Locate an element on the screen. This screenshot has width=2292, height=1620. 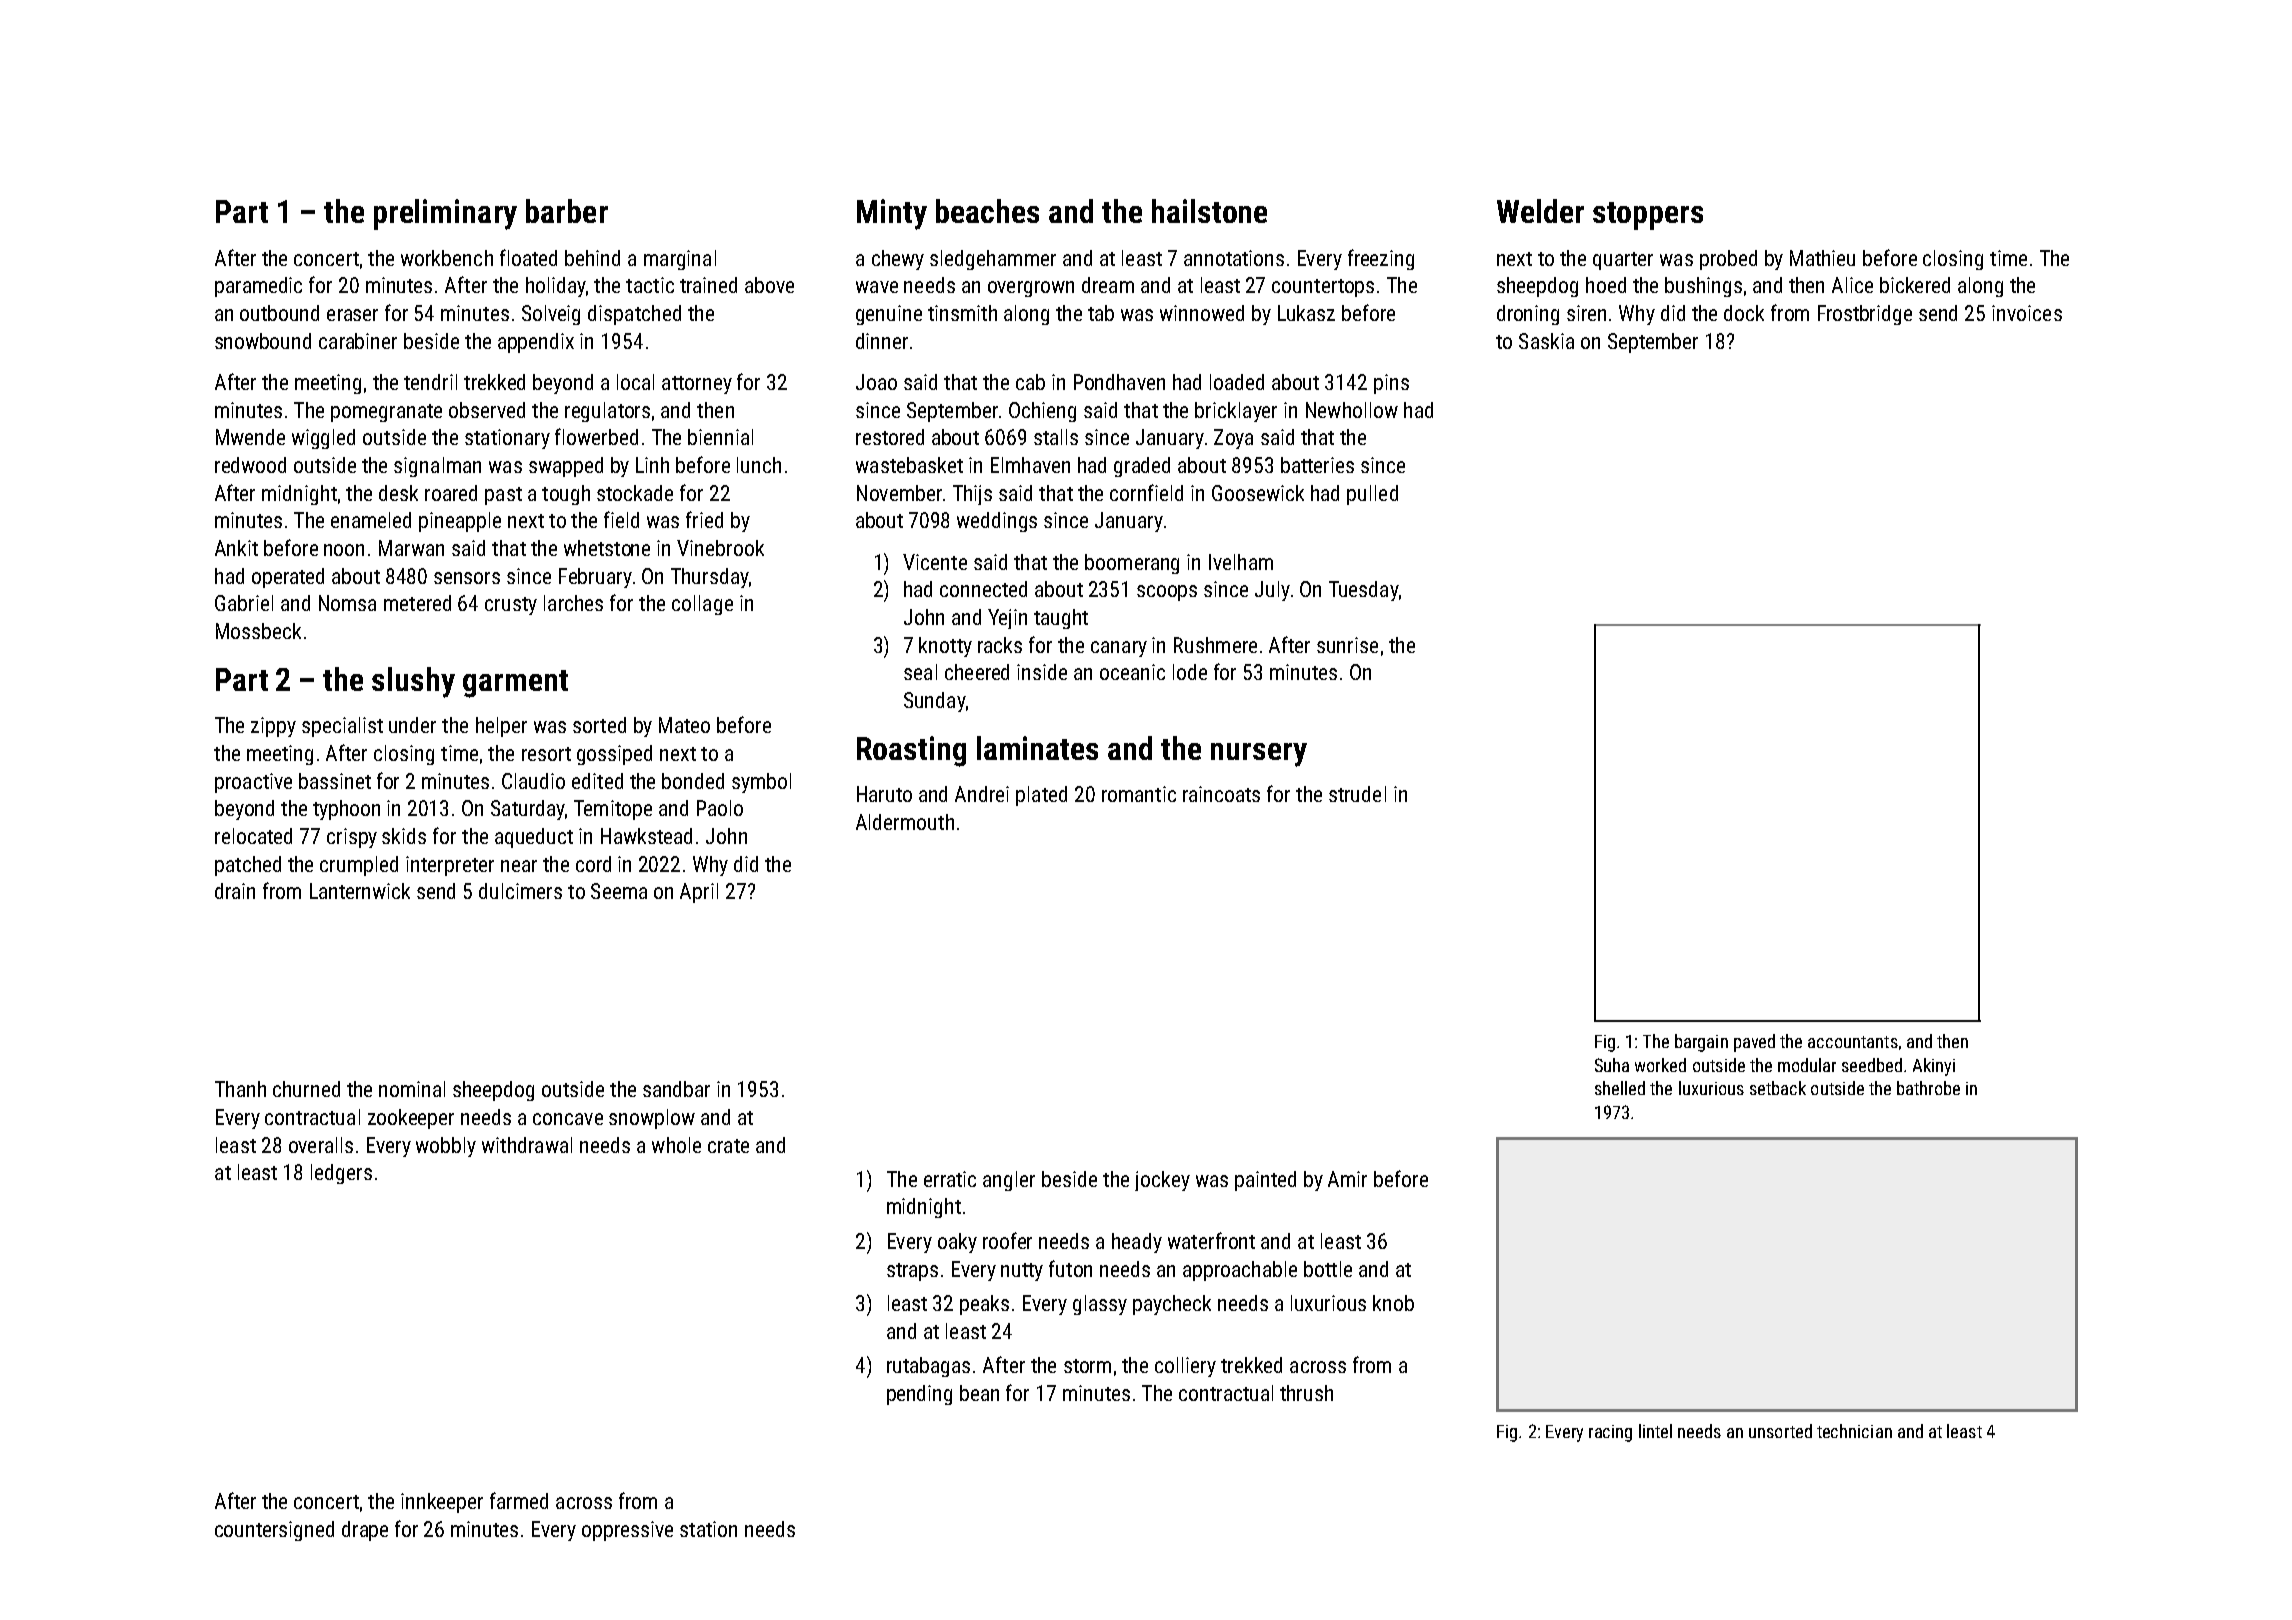
tinsmith is located at coordinates (962, 313).
